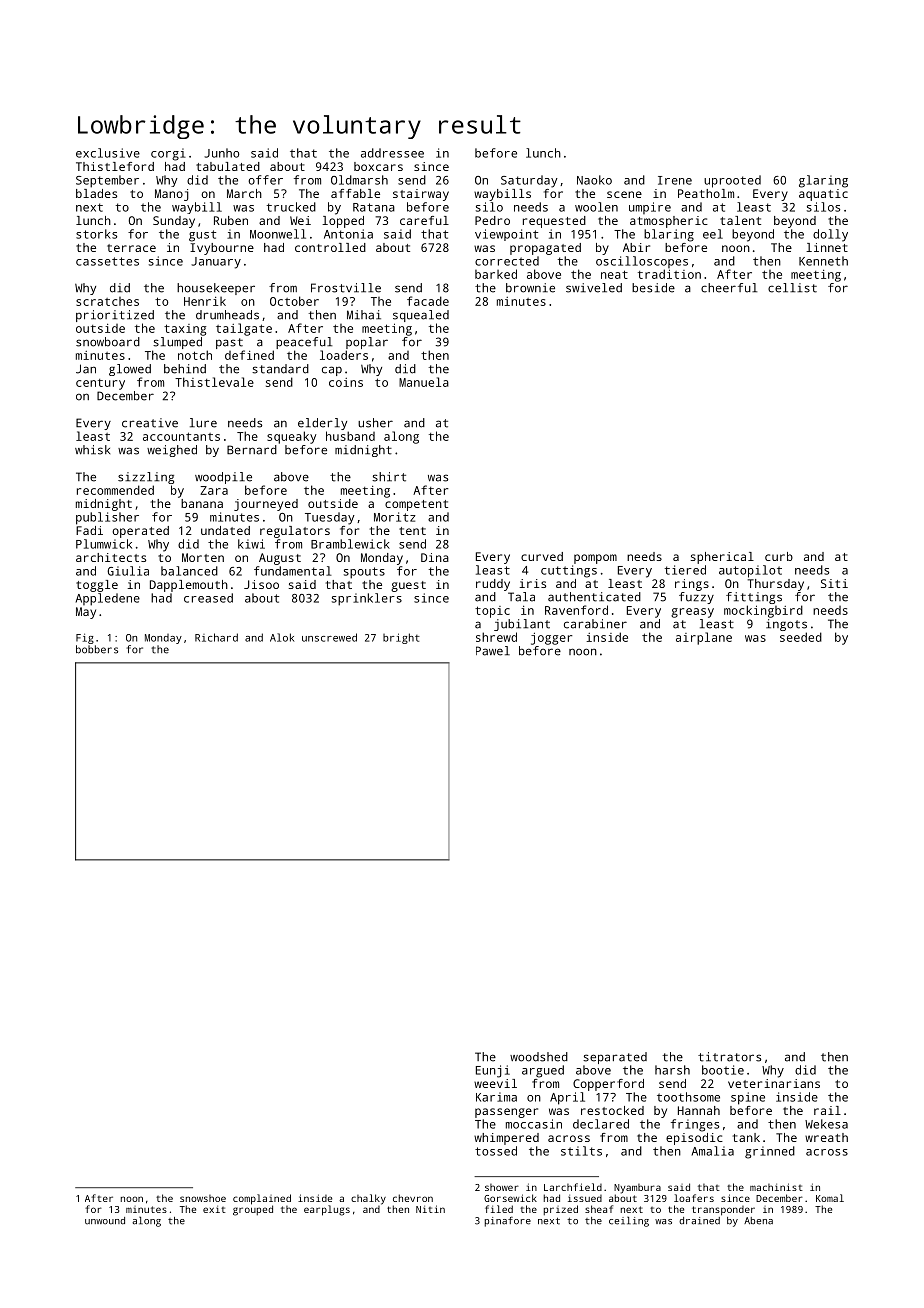  I want to click on snowshoe, so click(203, 1198).
